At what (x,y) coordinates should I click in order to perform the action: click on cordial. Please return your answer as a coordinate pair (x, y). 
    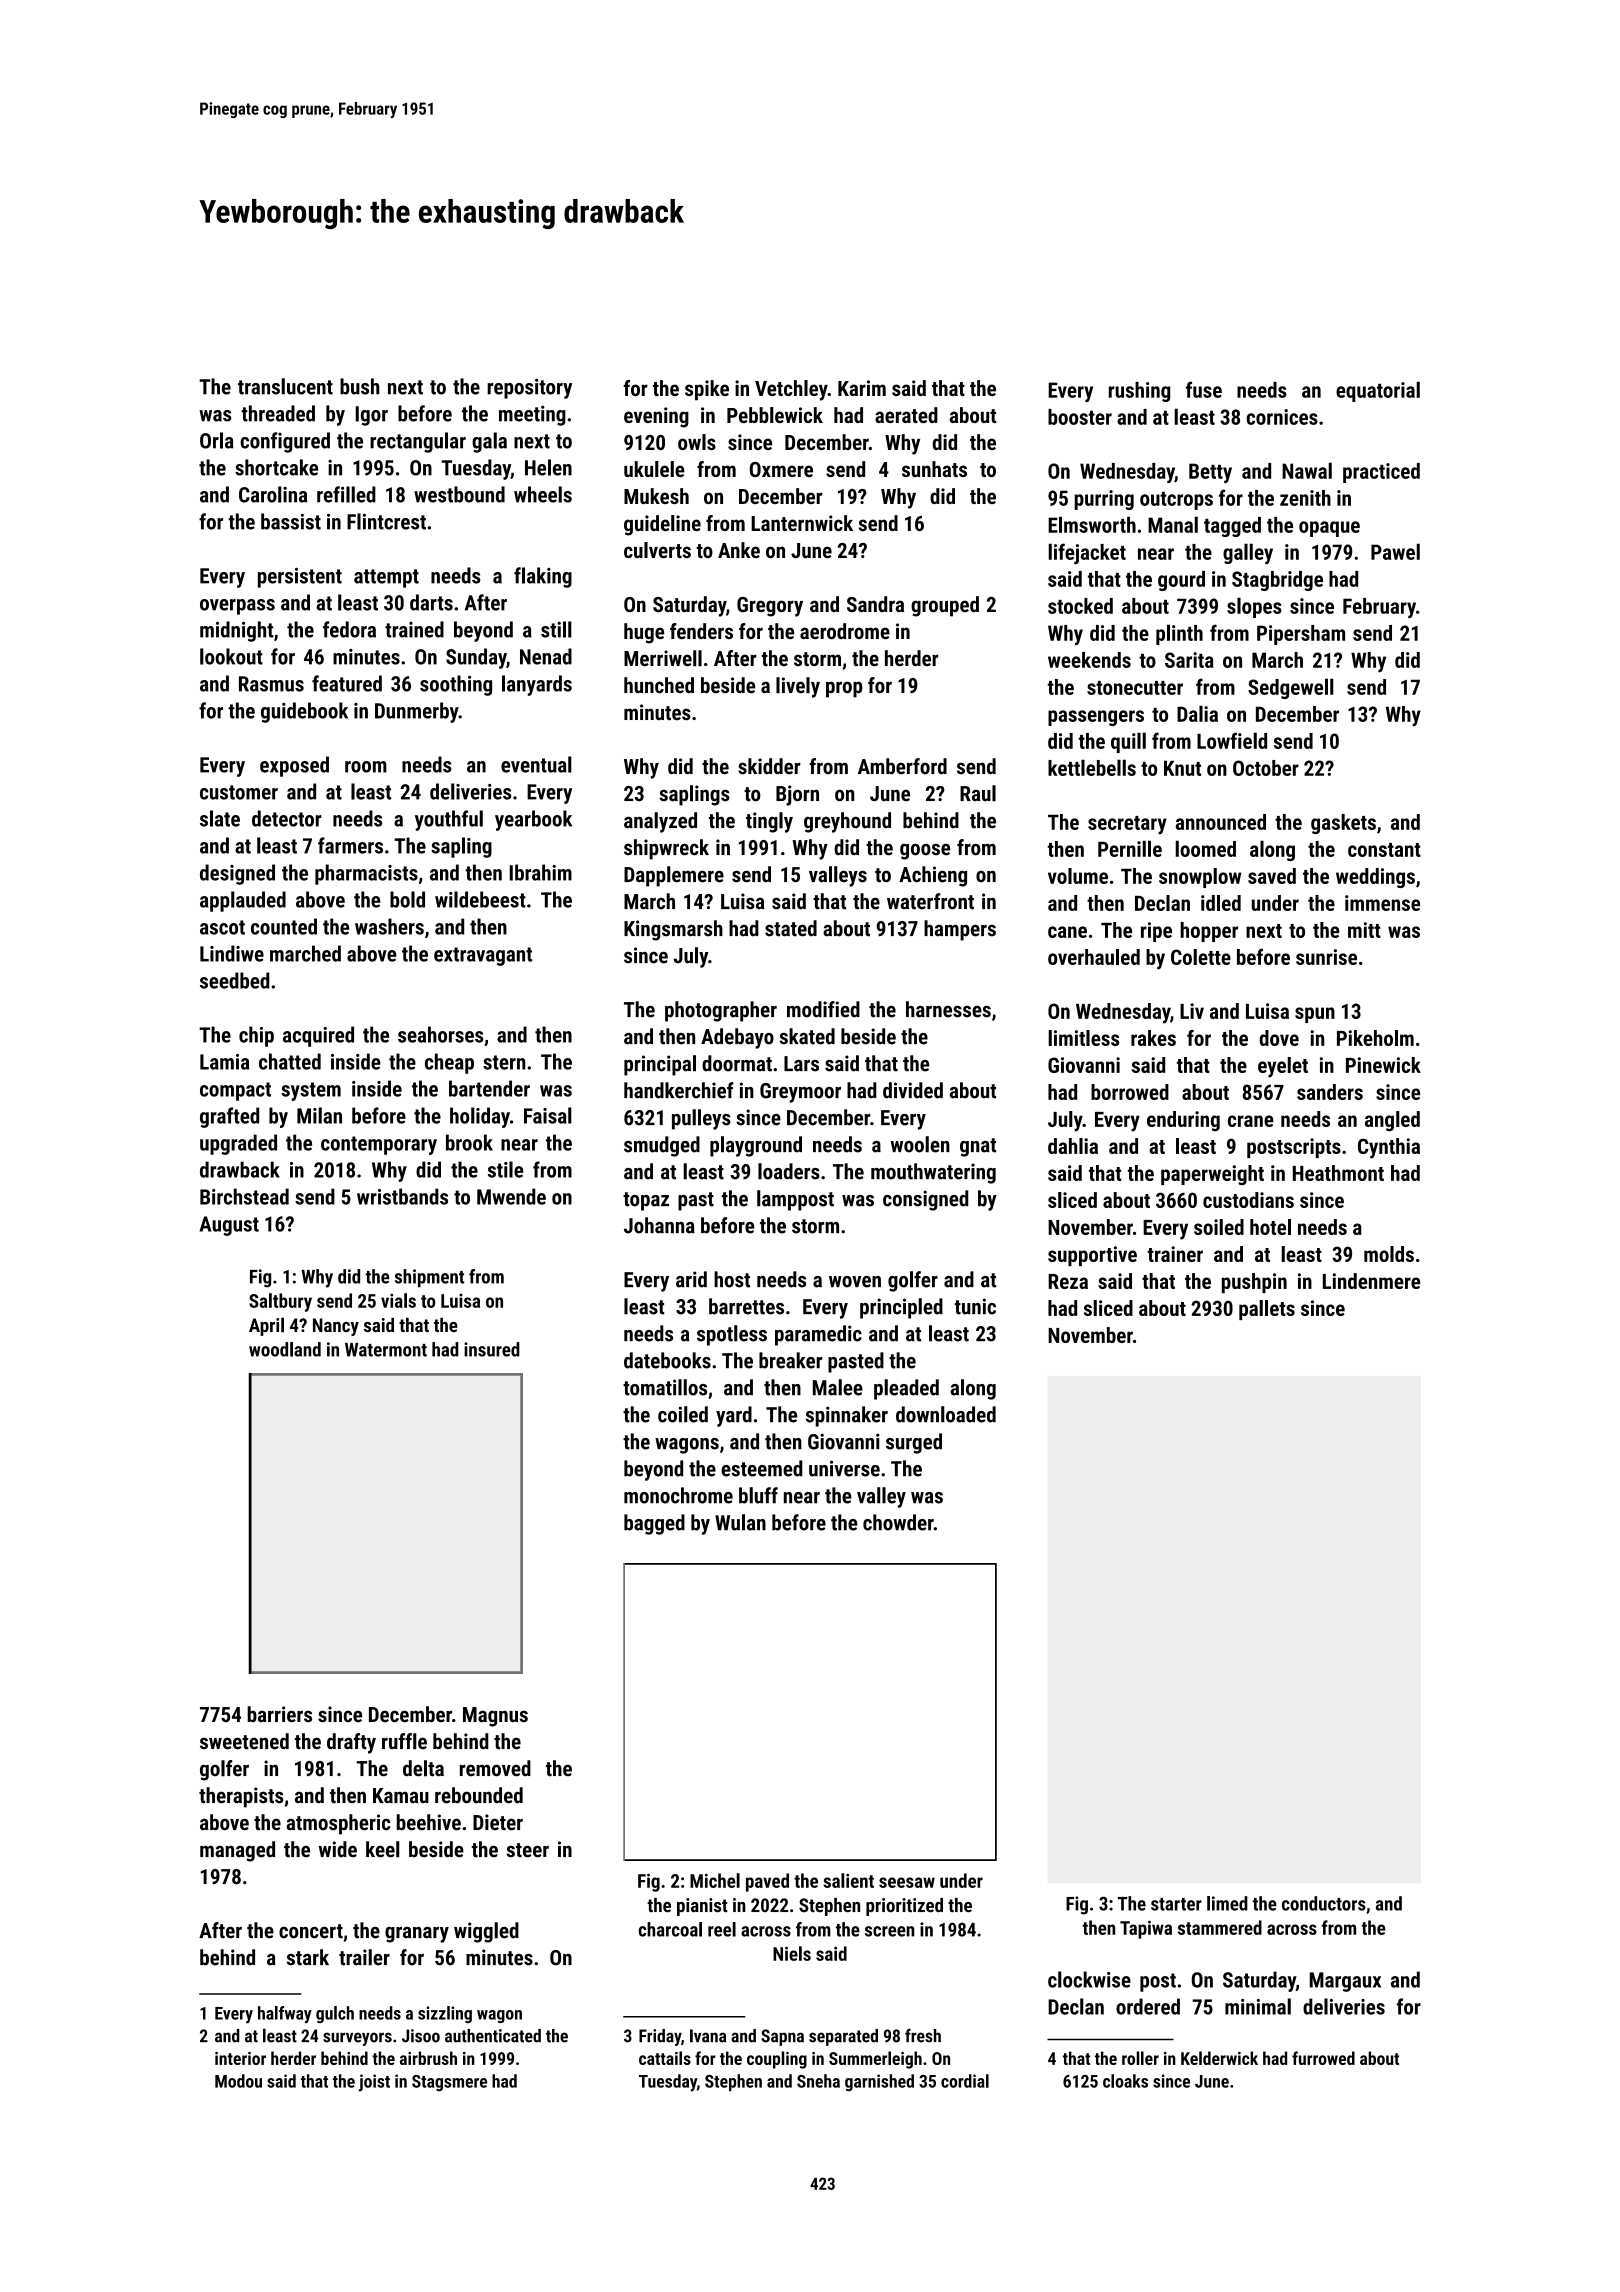
    Looking at the image, I should click on (965, 2081).
